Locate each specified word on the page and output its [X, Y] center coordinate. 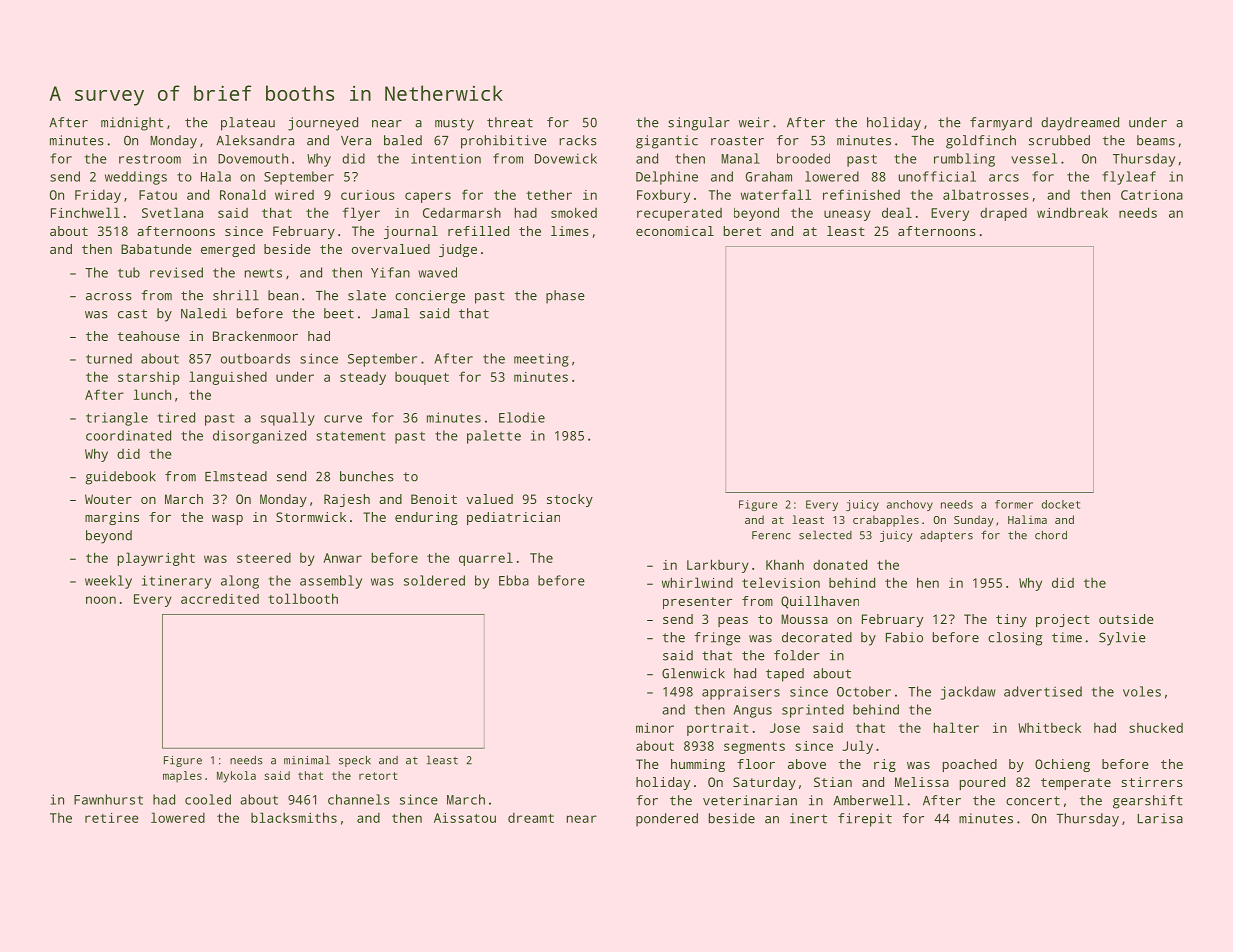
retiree [112, 818]
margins [112, 518]
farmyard [1001, 124]
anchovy [910, 505]
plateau [248, 124]
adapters [946, 536]
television [781, 582]
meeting [541, 360]
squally [288, 419]
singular [699, 124]
